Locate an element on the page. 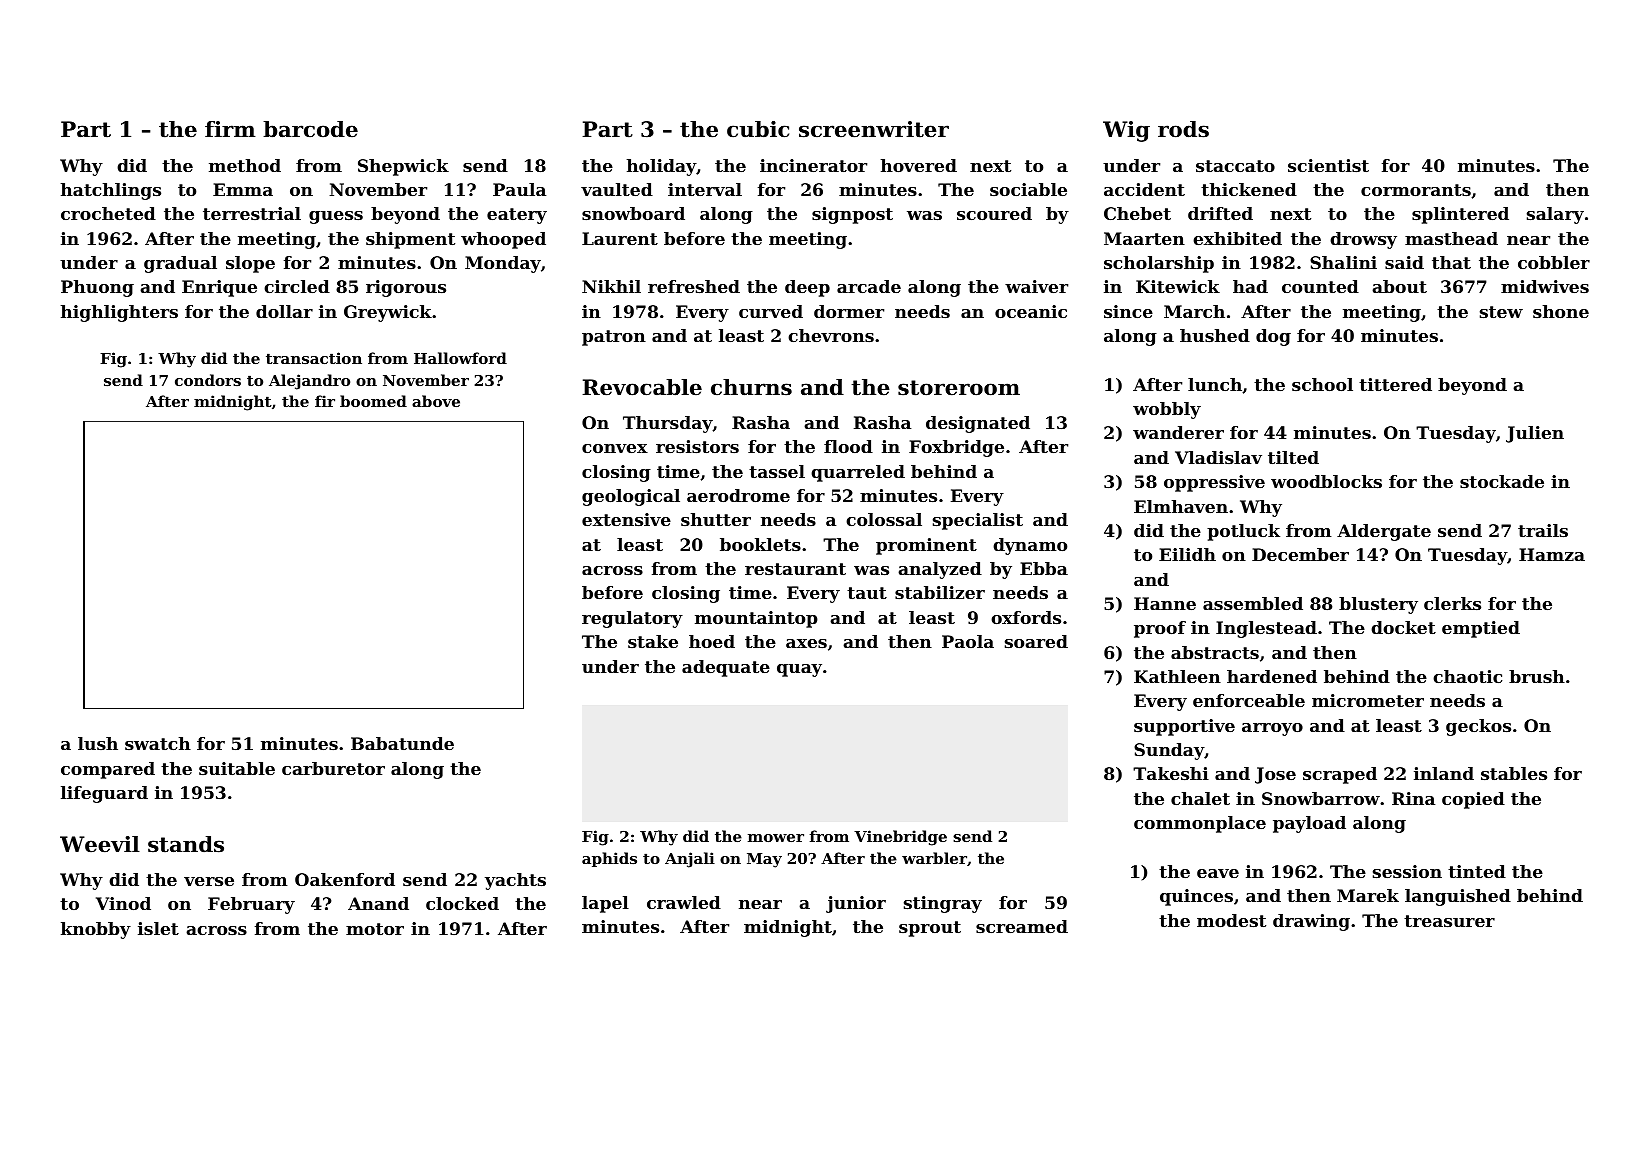 The image size is (1650, 1167). method is located at coordinates (245, 165).
